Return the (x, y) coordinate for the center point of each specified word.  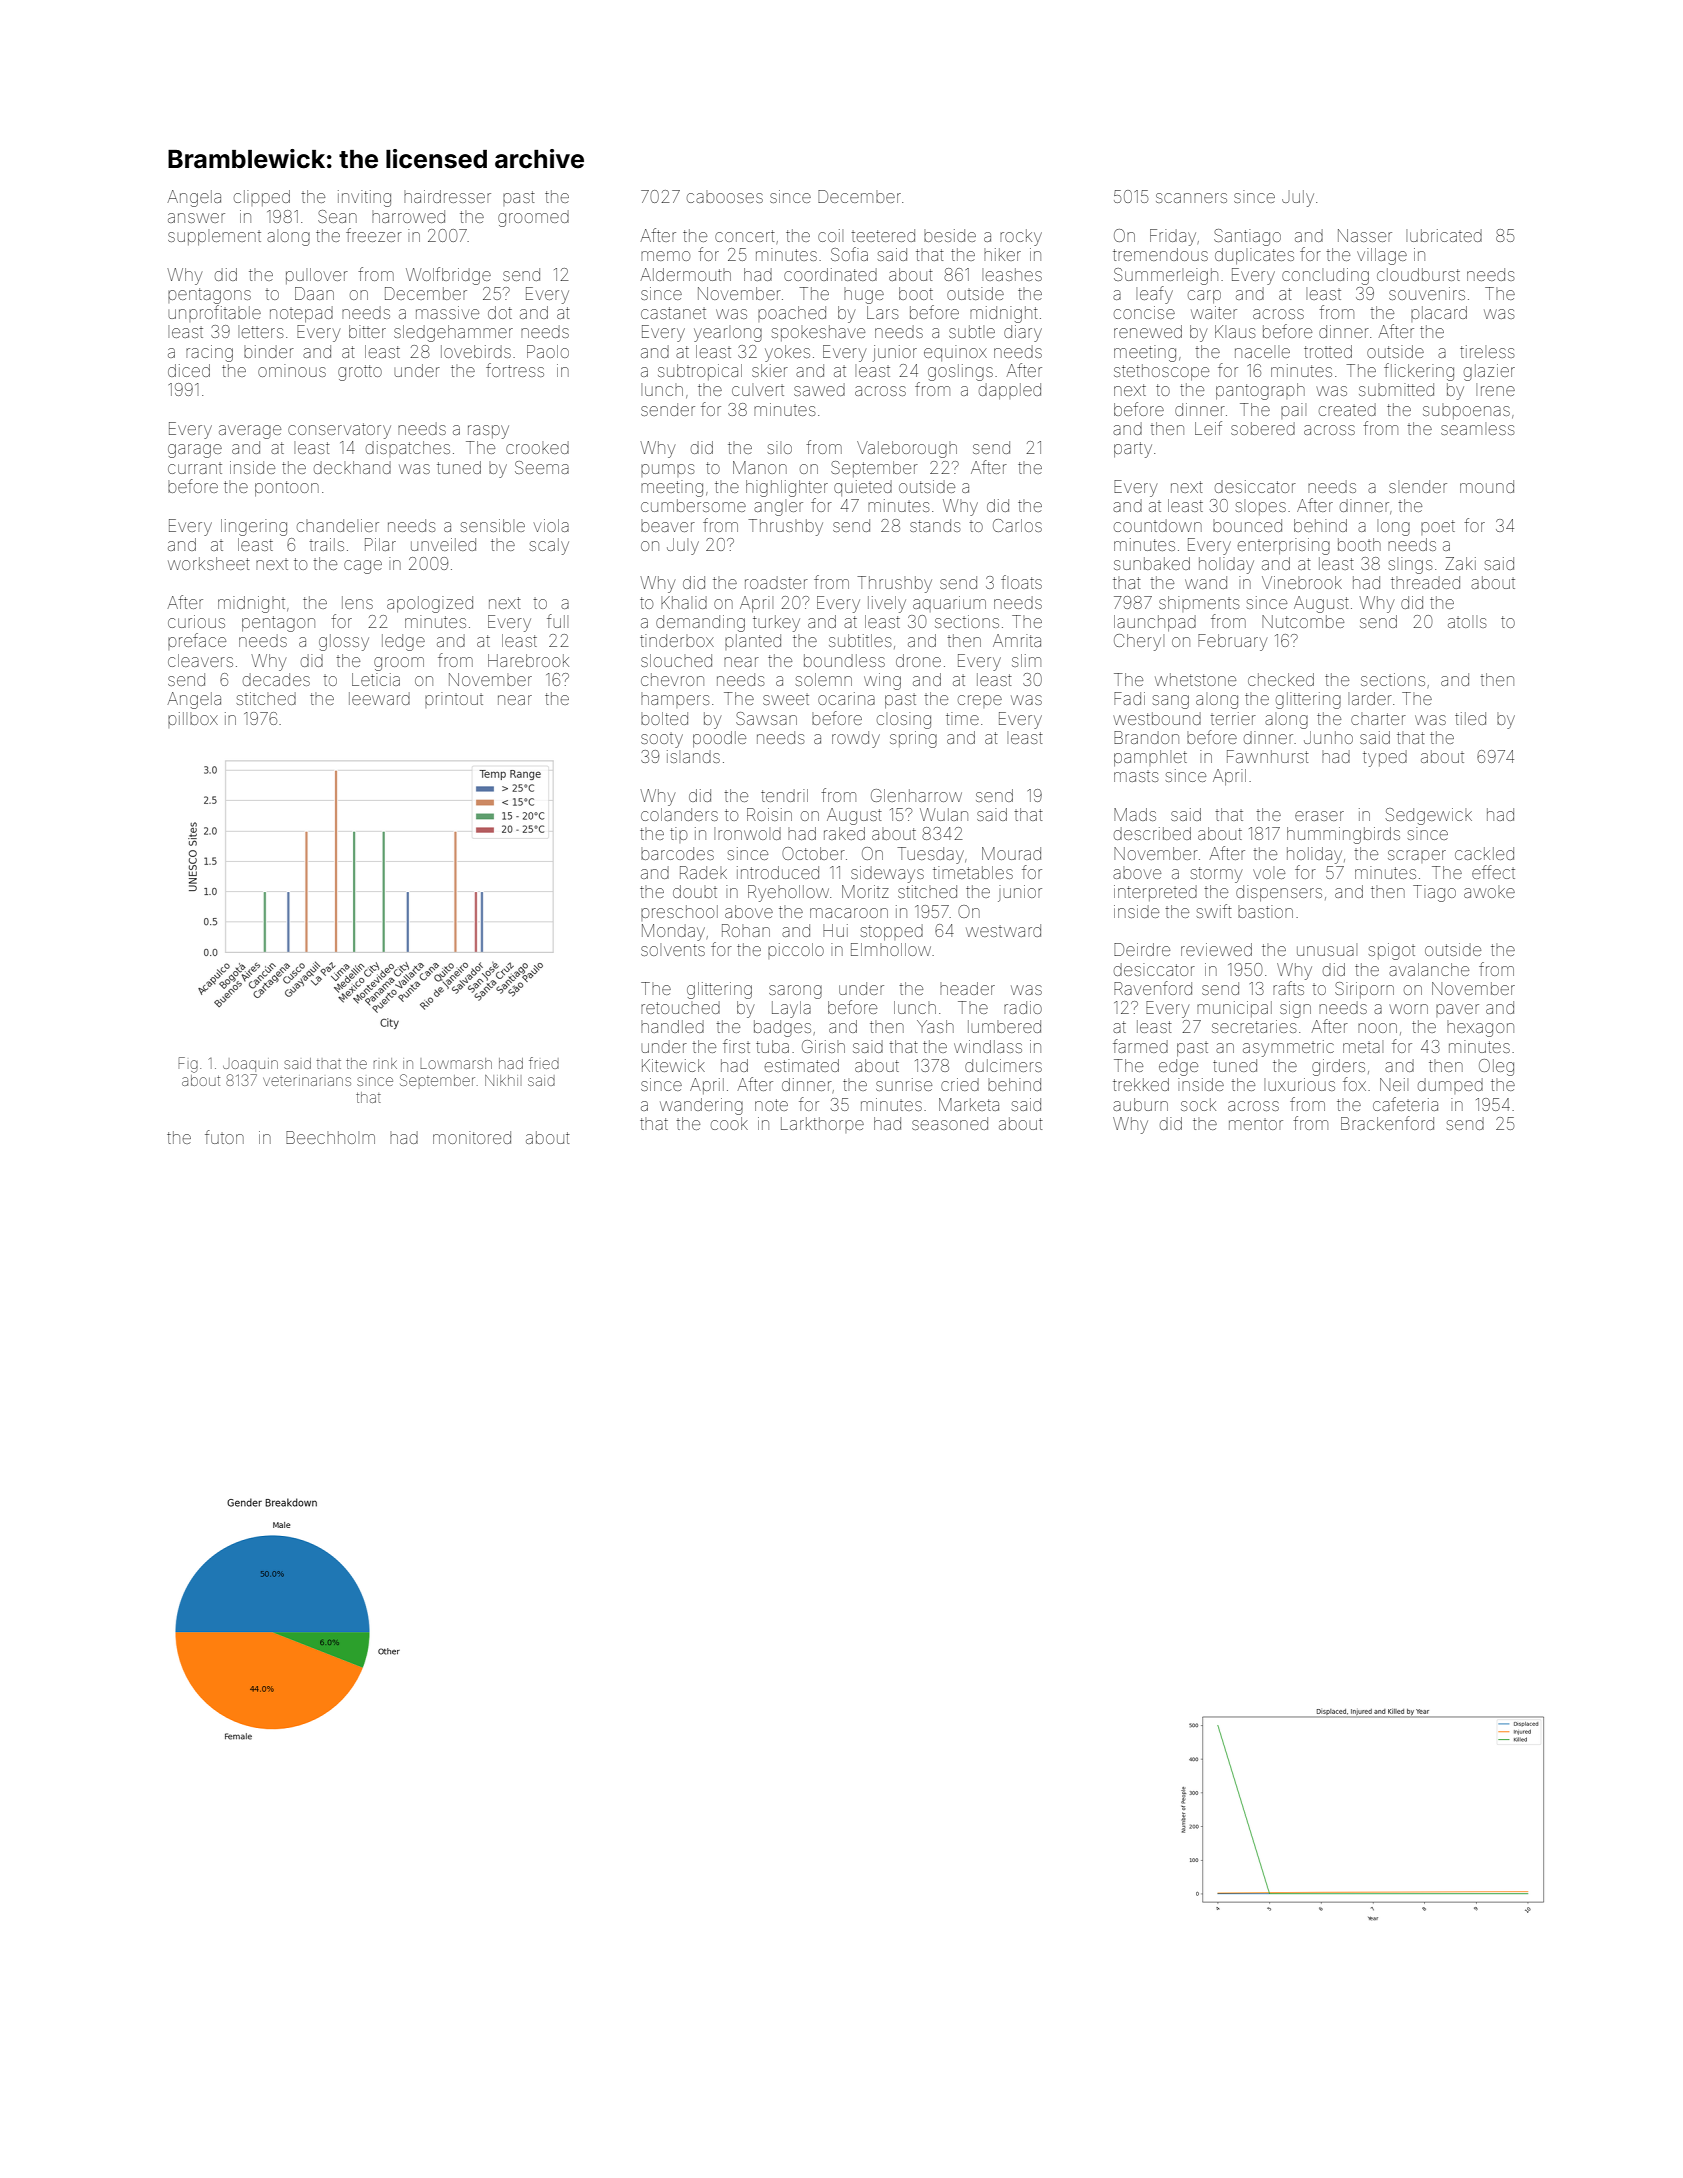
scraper (1417, 855)
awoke (1489, 893)
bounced (1247, 525)
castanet (673, 313)
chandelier (338, 525)
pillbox (193, 718)
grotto (360, 373)
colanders (679, 814)
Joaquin (250, 1066)
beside (950, 235)
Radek (703, 872)
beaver (668, 527)
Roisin (769, 814)
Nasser (1365, 235)
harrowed (408, 216)
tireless (1487, 351)
